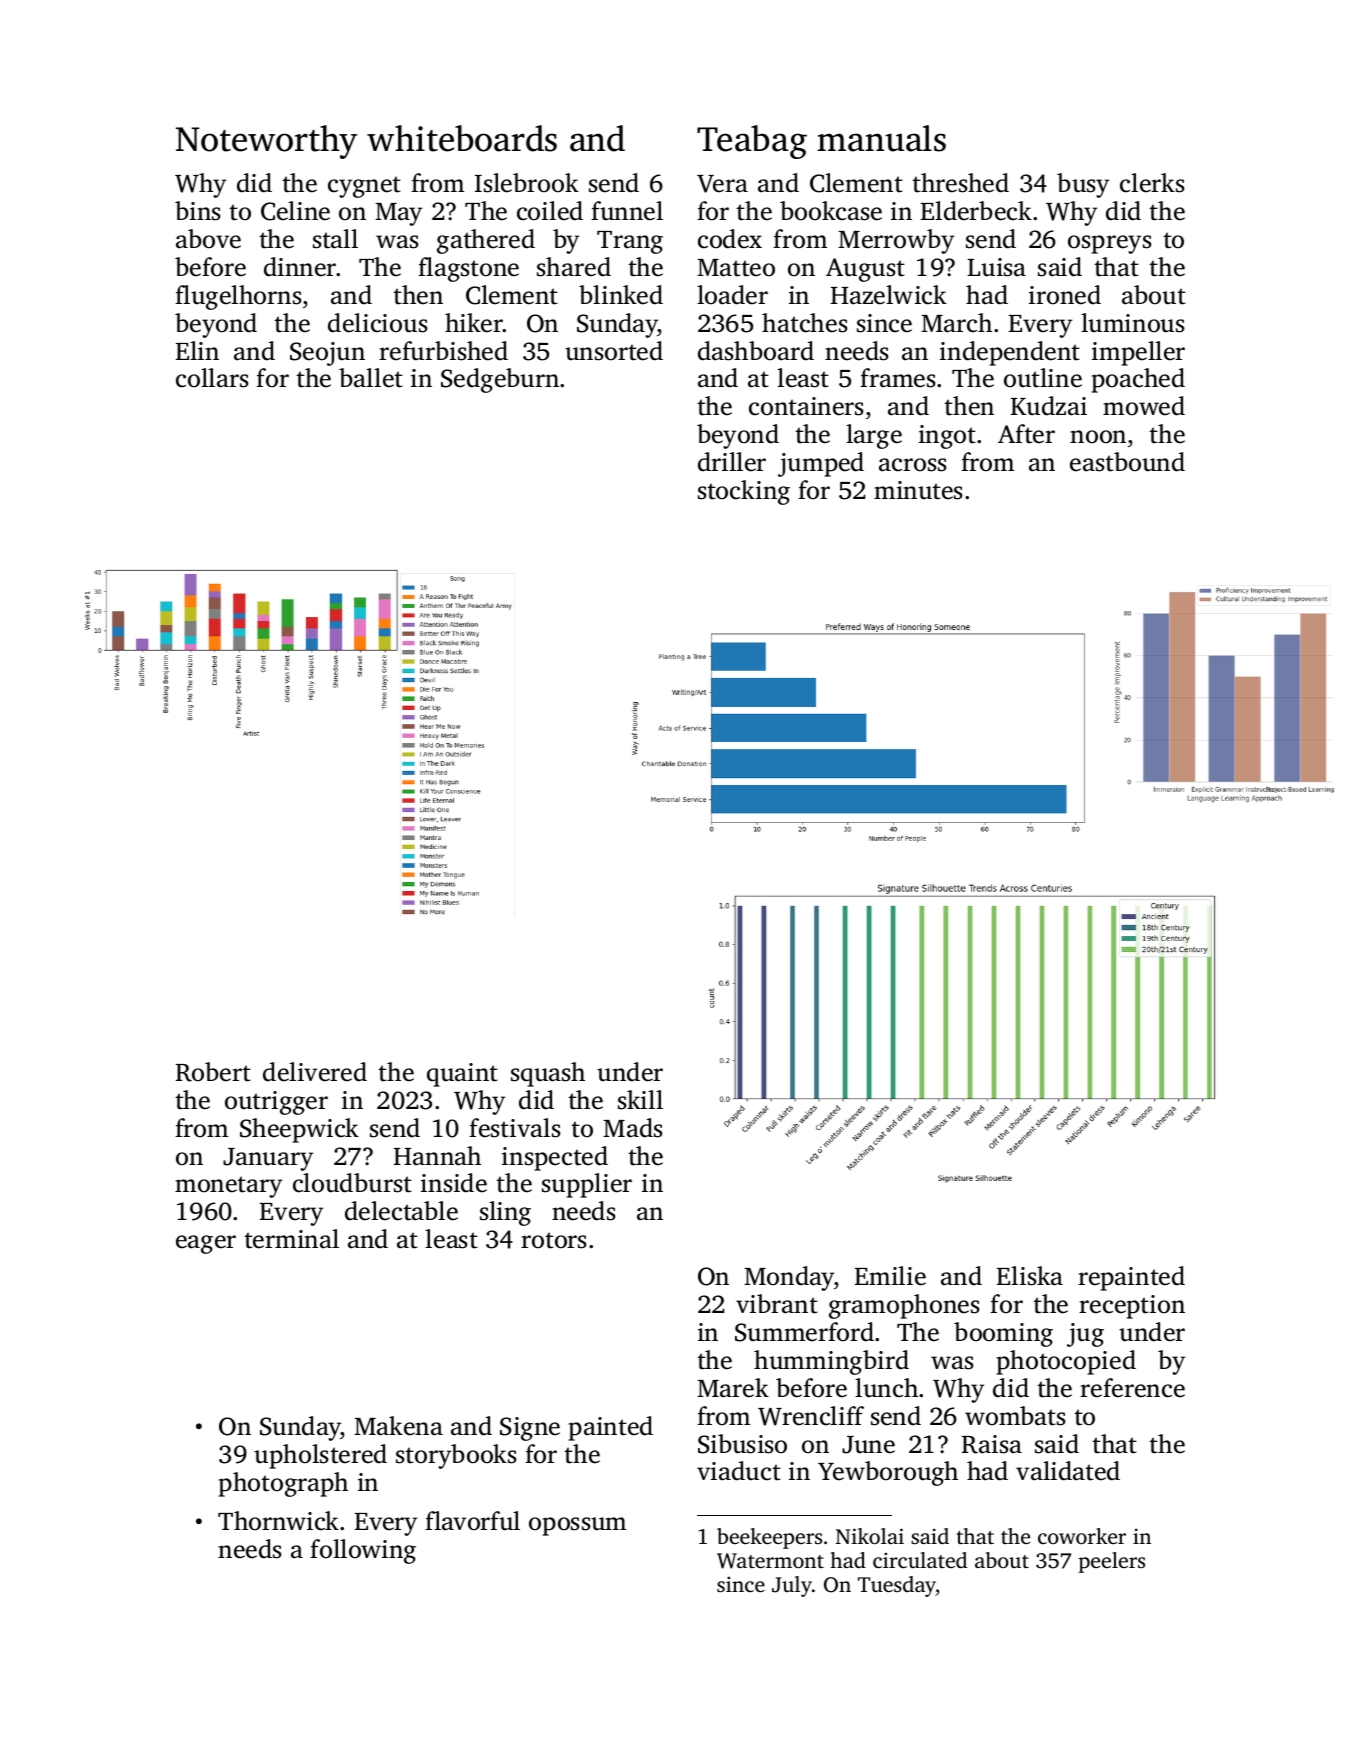  What do you see at coordinates (212, 378) in the image?
I see `collars` at bounding box center [212, 378].
